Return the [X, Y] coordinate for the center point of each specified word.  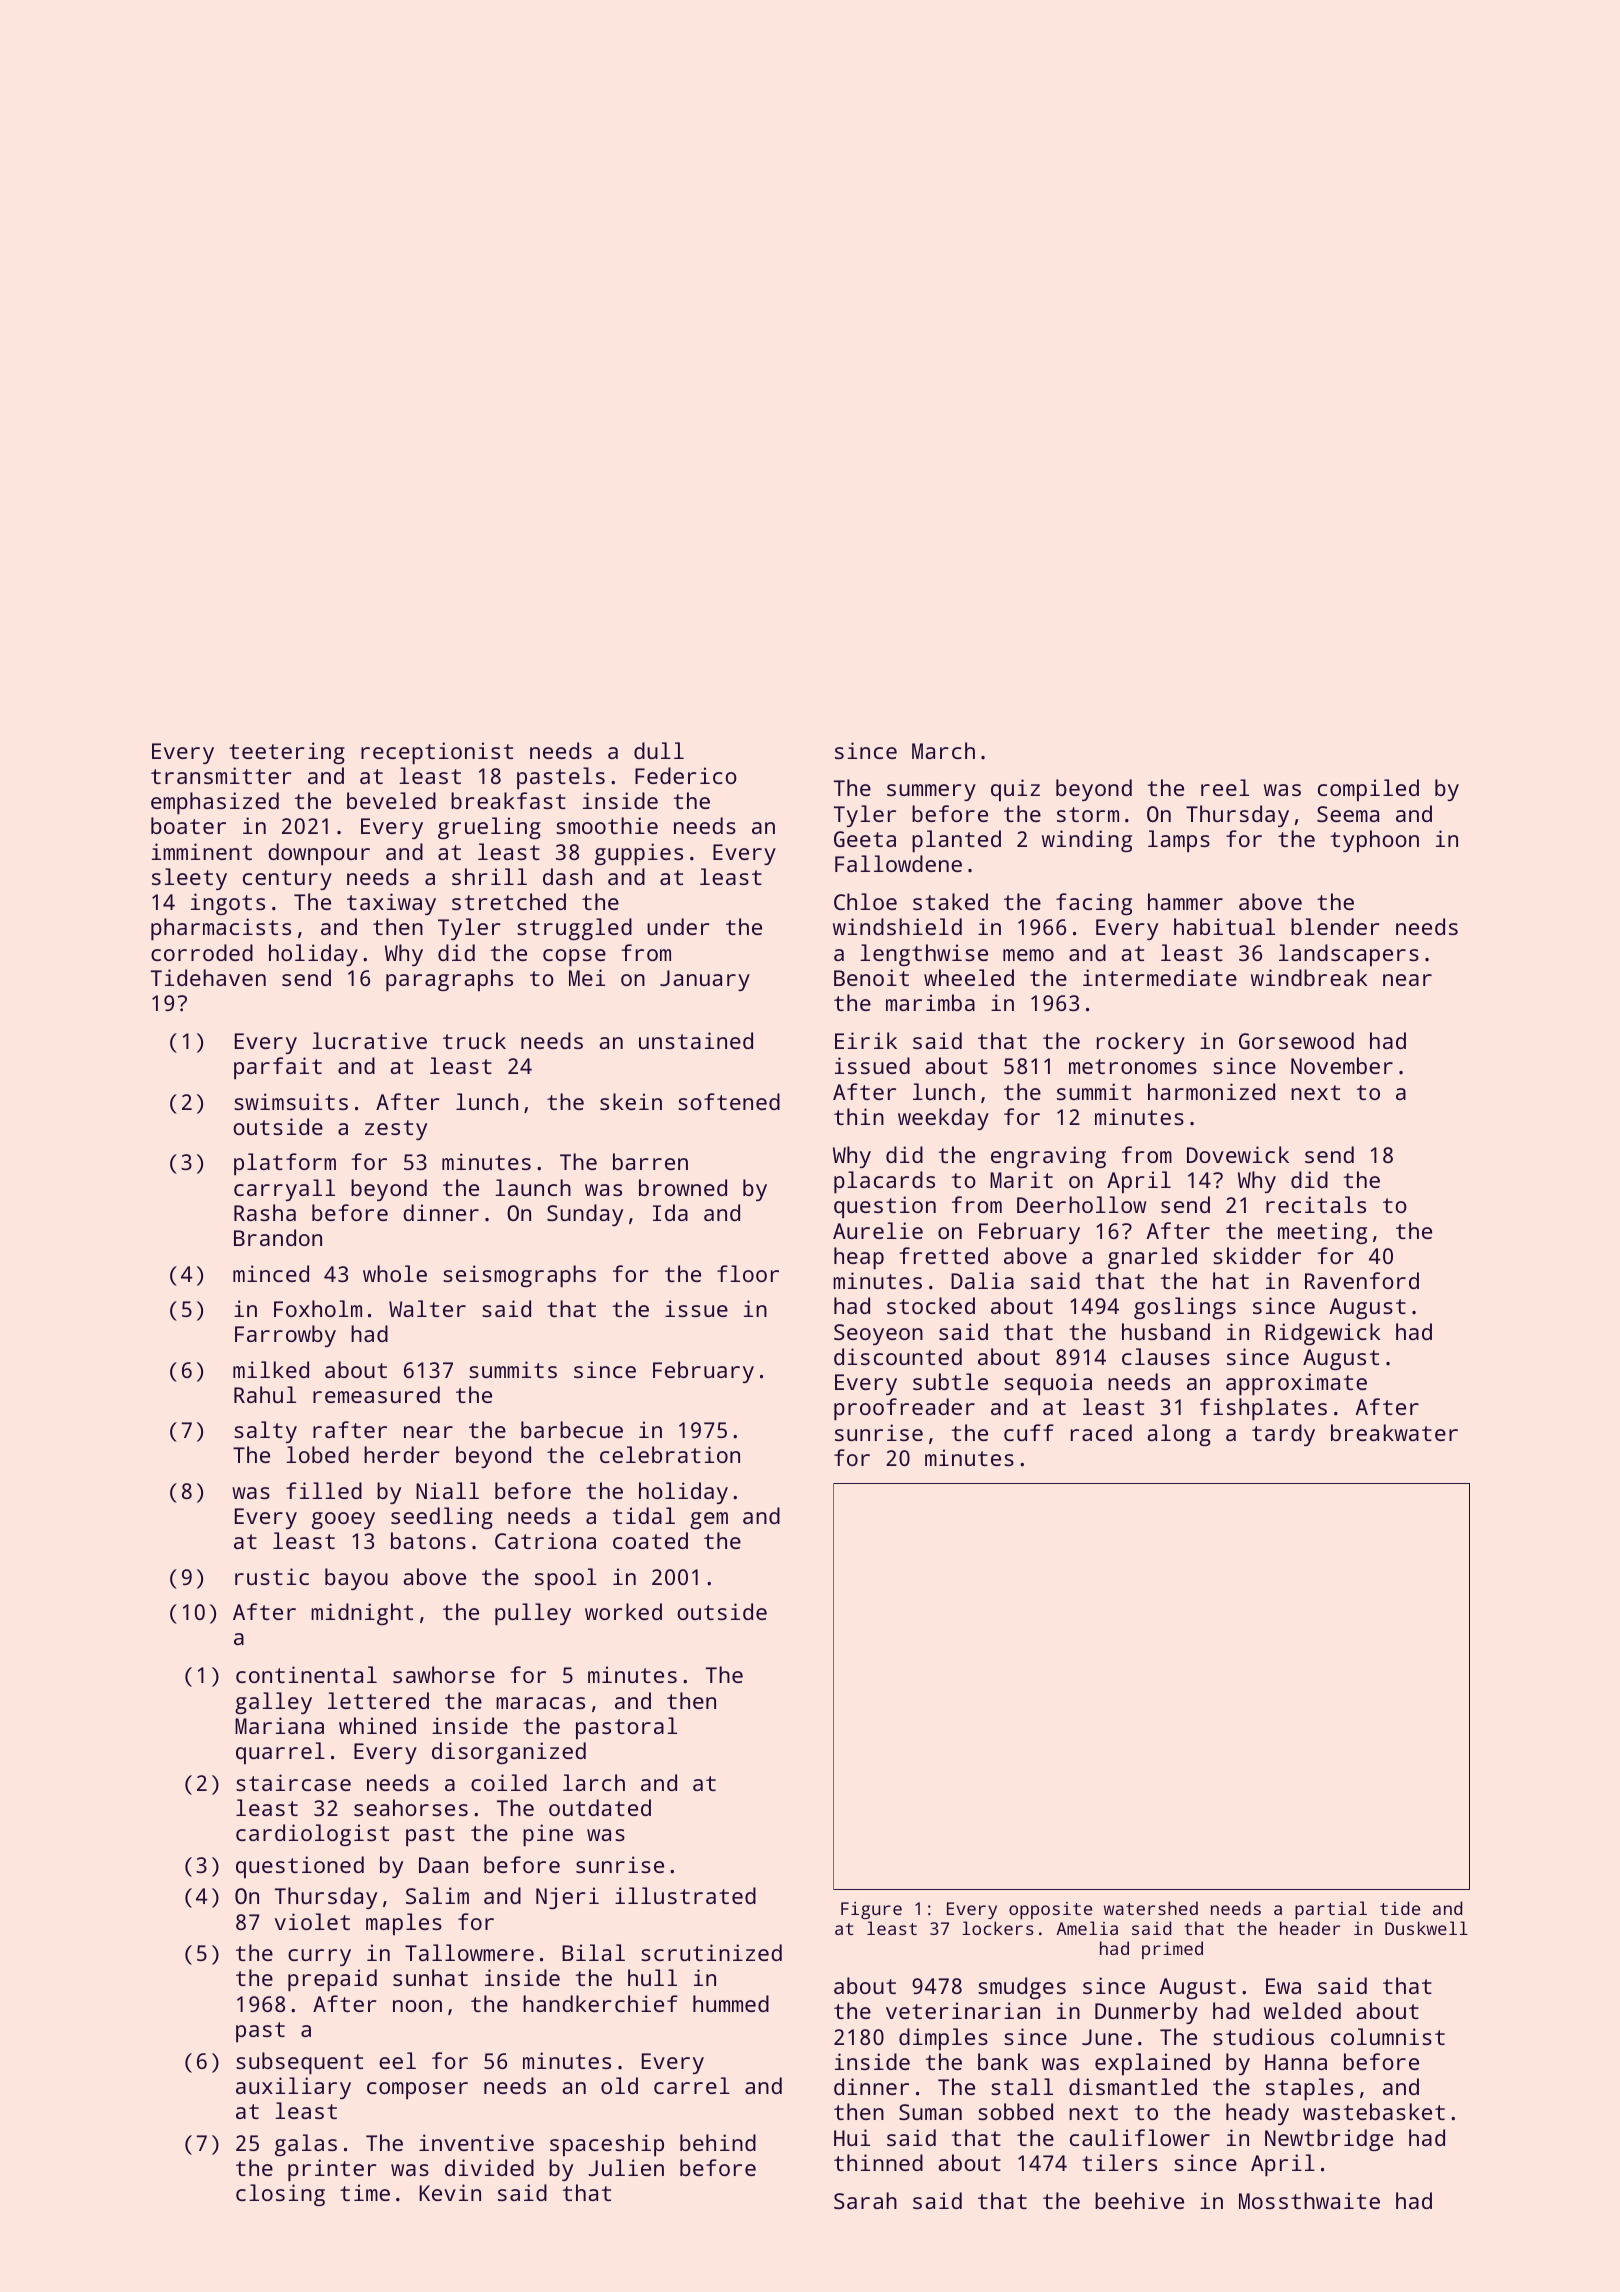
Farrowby [285, 1336]
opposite [1050, 1910]
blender [1335, 926]
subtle [950, 1381]
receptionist [437, 753]
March [943, 750]
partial [1331, 1910]
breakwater [1394, 1432]
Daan [443, 1865]
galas [306, 2145]
